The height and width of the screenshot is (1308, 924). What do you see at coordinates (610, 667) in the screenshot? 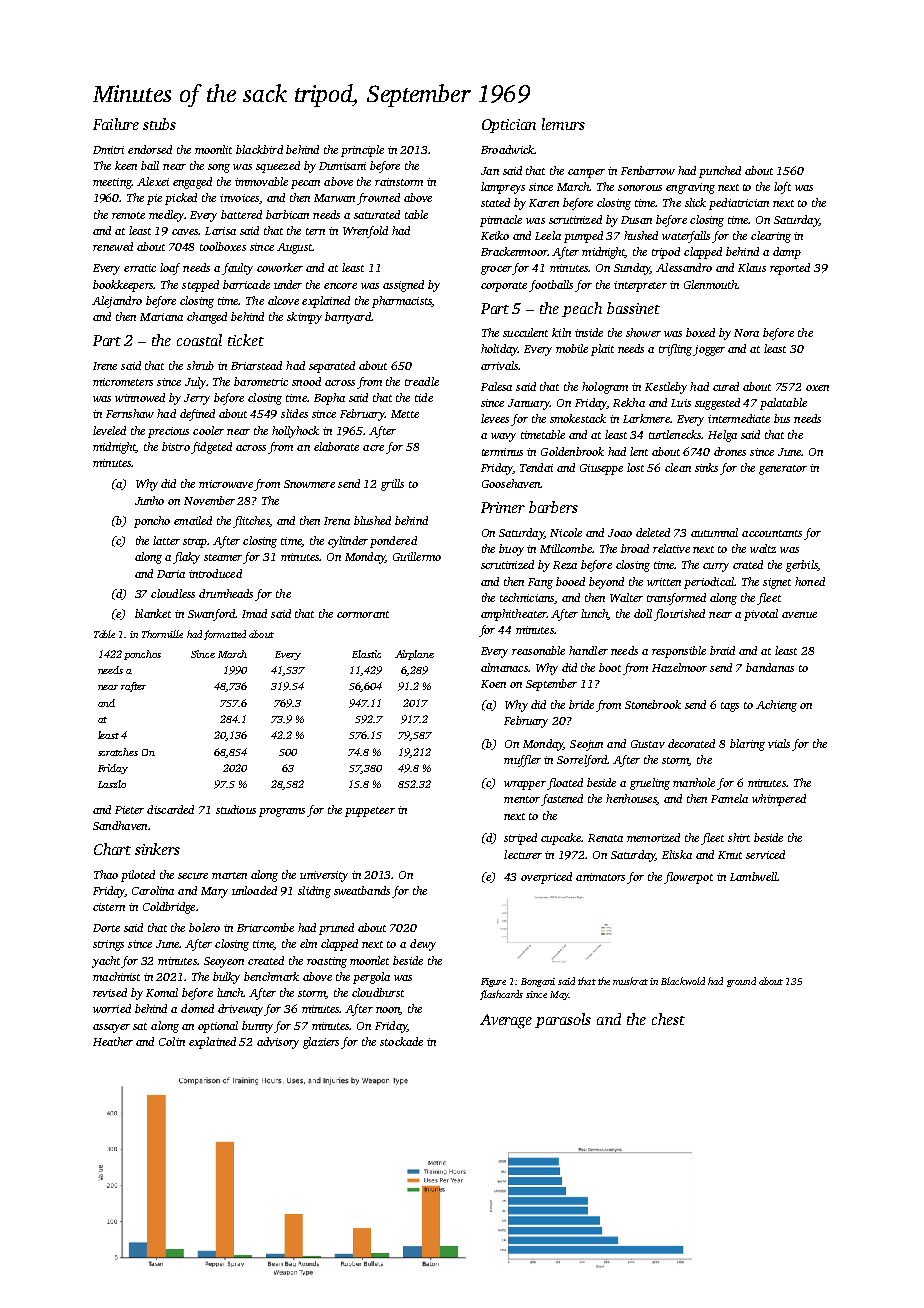
I see `boot` at bounding box center [610, 667].
